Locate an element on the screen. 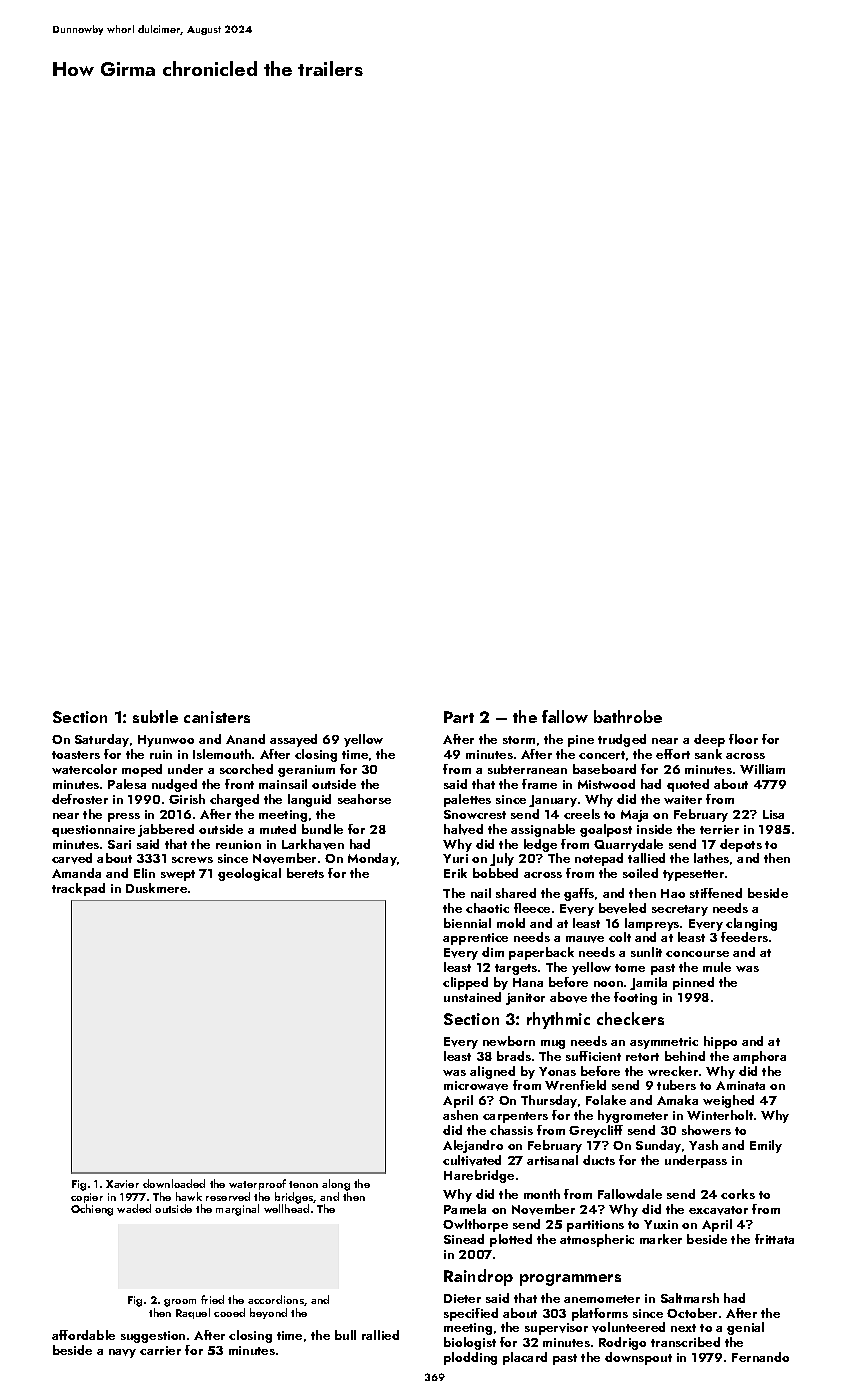 This screenshot has width=849, height=1400. plodding is located at coordinates (470, 1358).
